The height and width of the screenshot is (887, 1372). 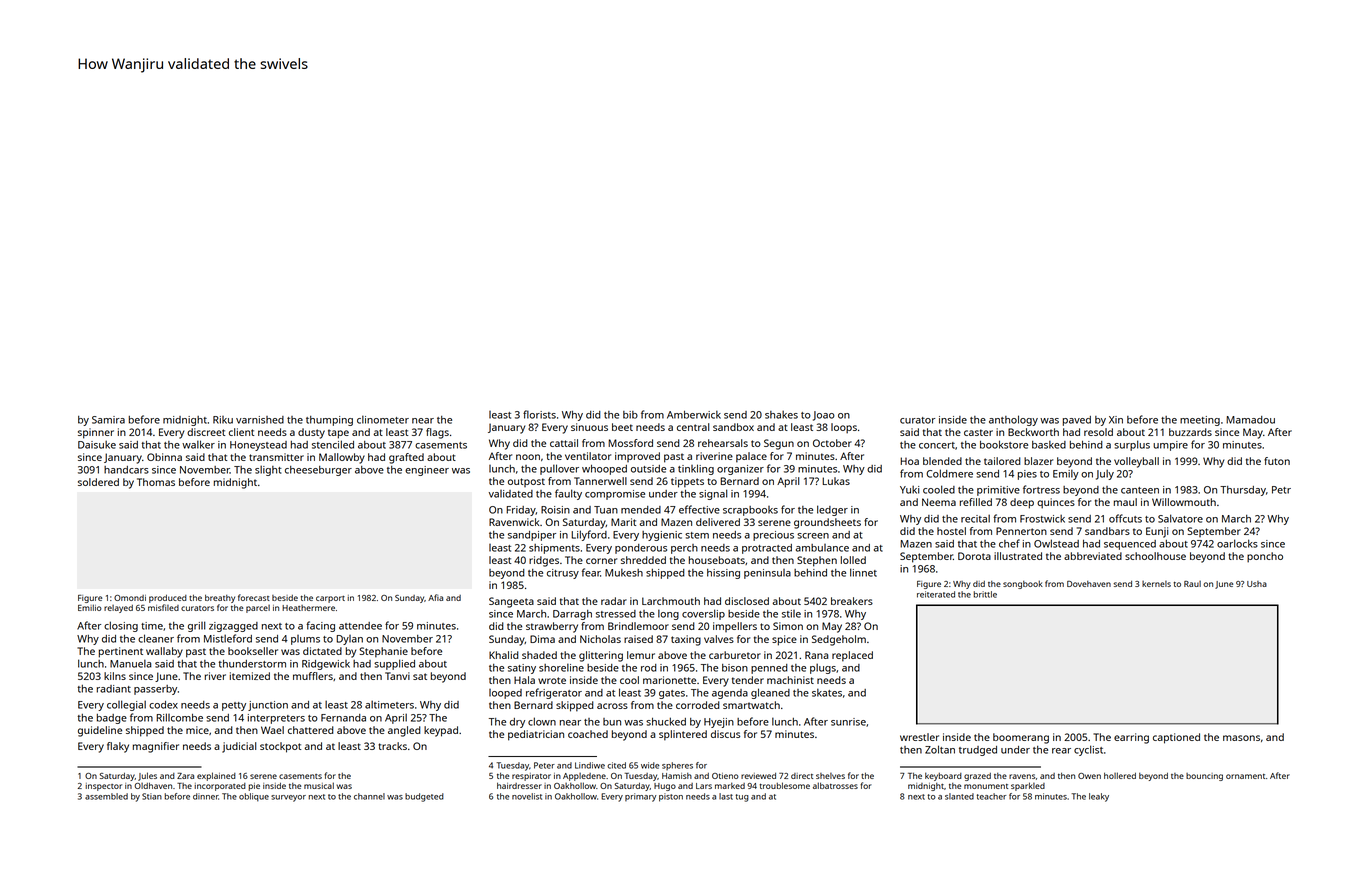 I want to click on futon, so click(x=1277, y=461).
